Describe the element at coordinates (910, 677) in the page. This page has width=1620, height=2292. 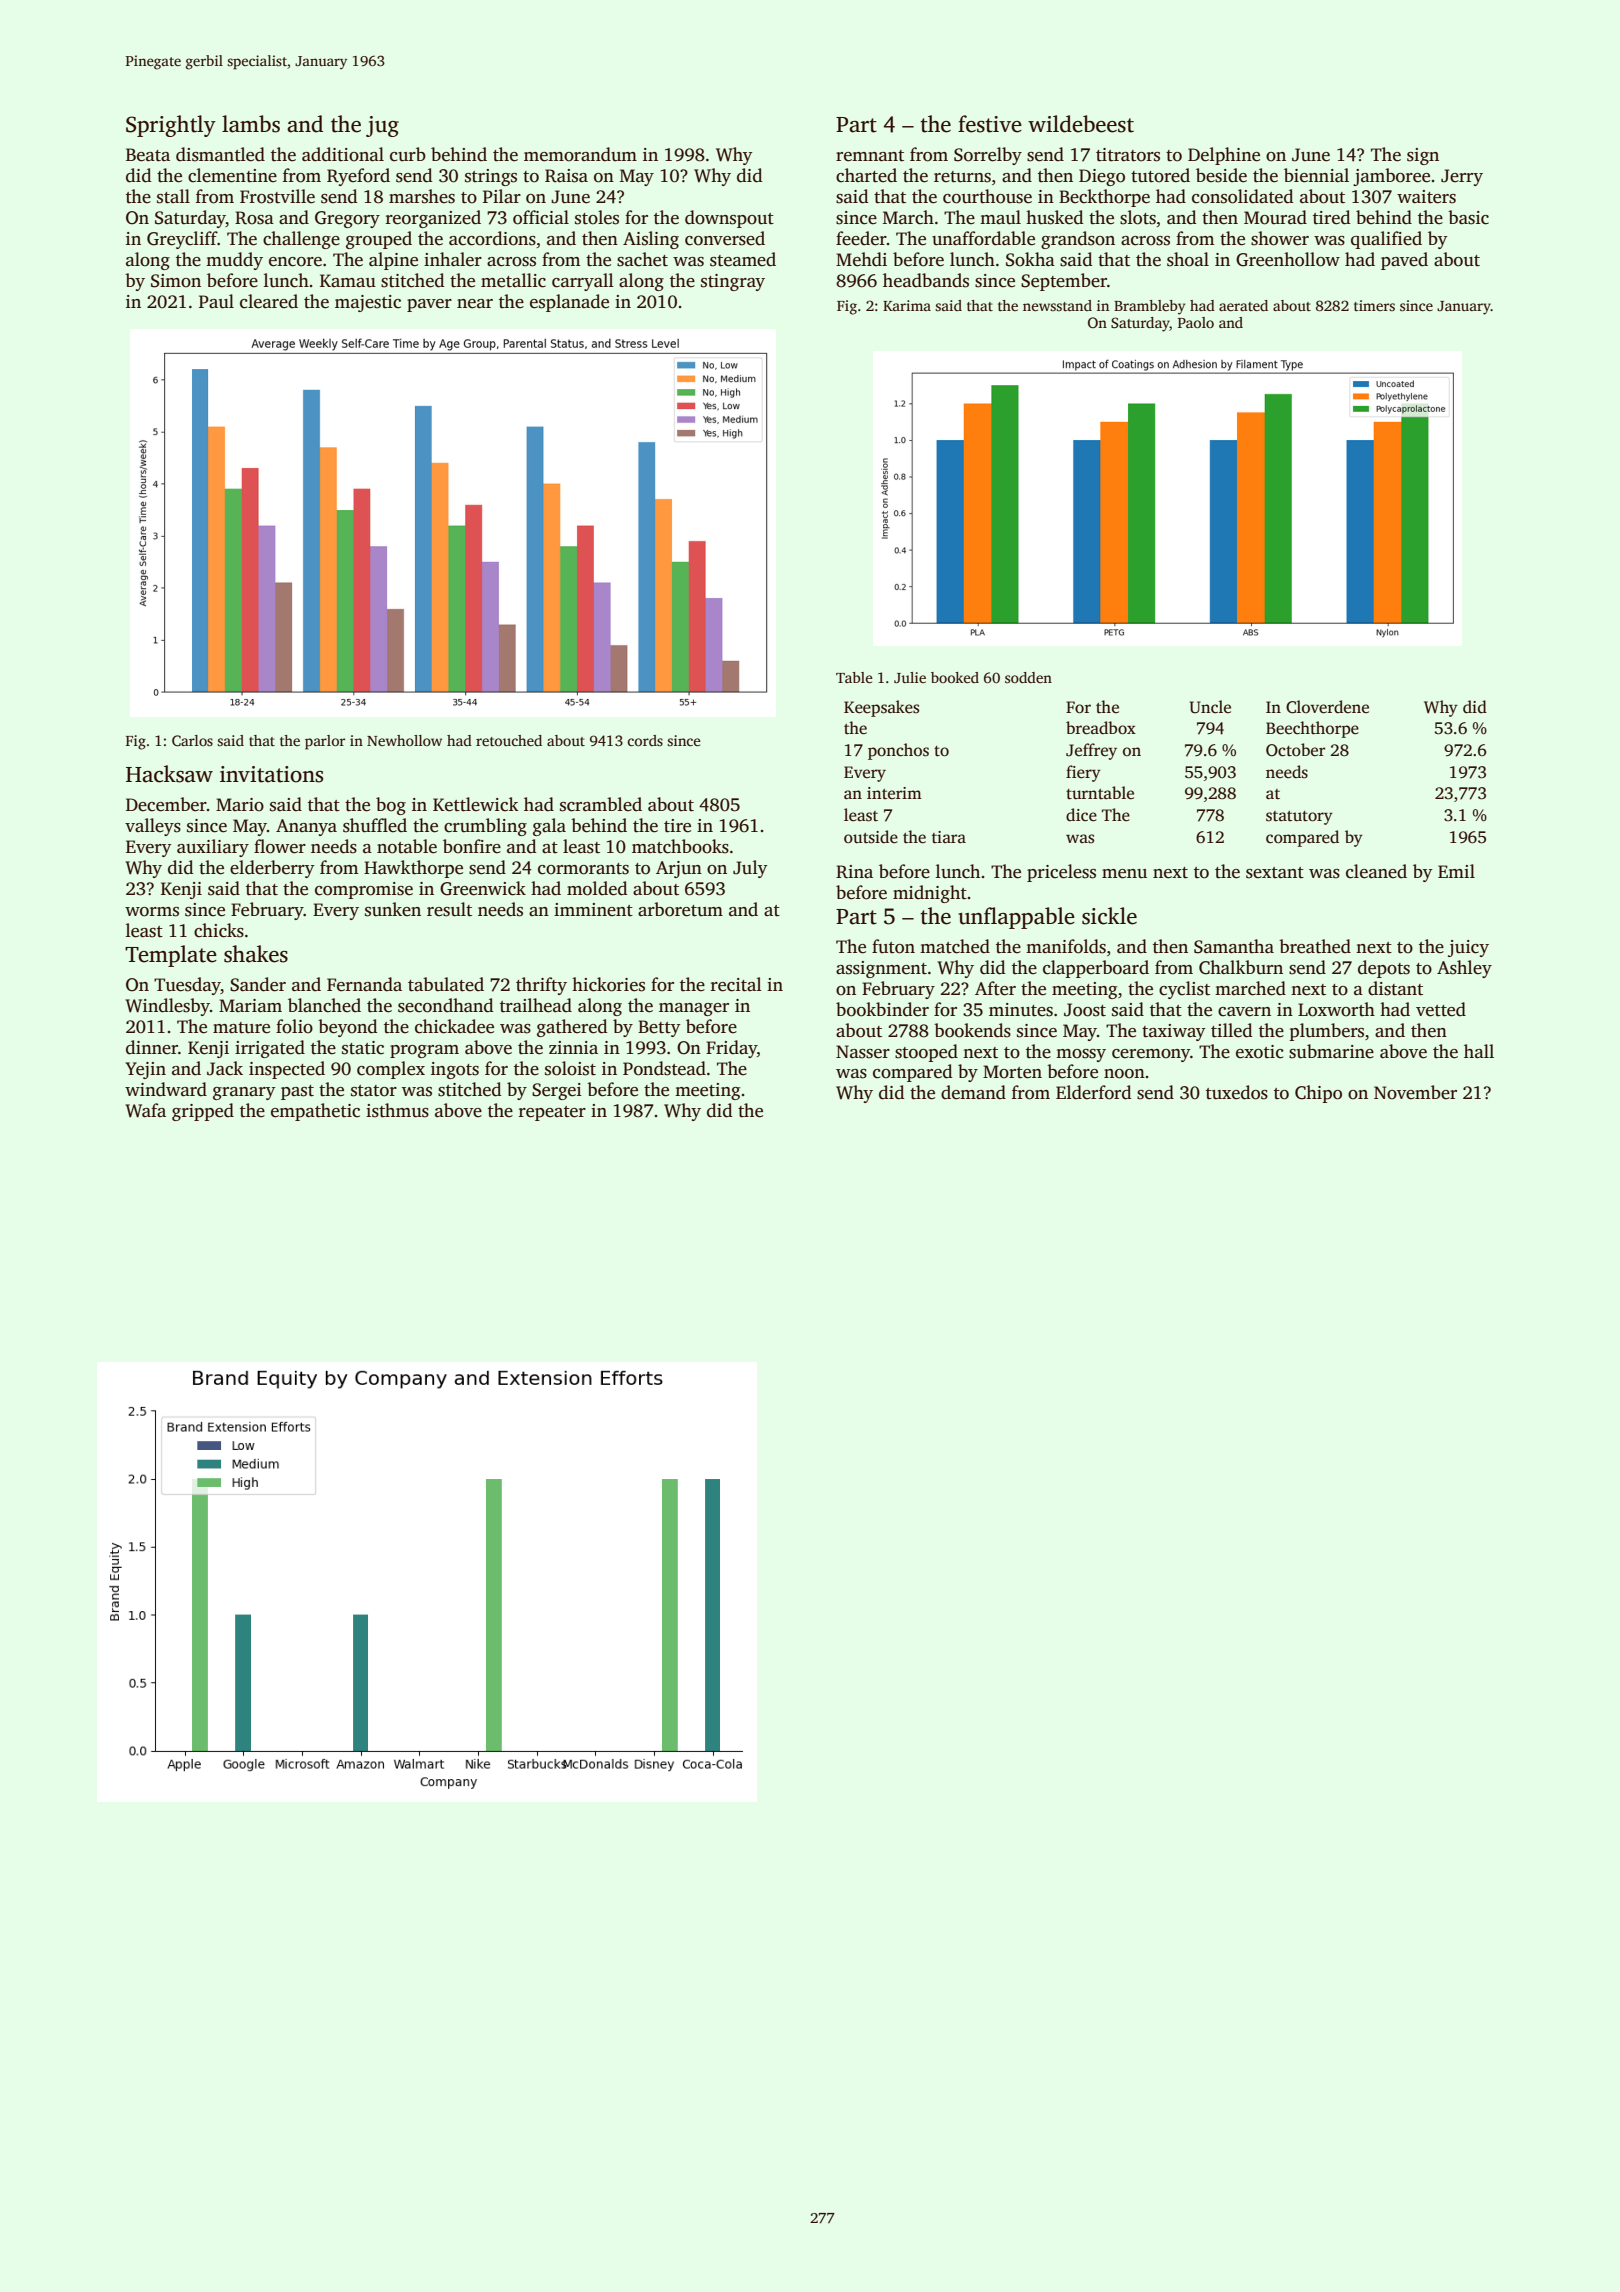
I see `Julie` at that location.
